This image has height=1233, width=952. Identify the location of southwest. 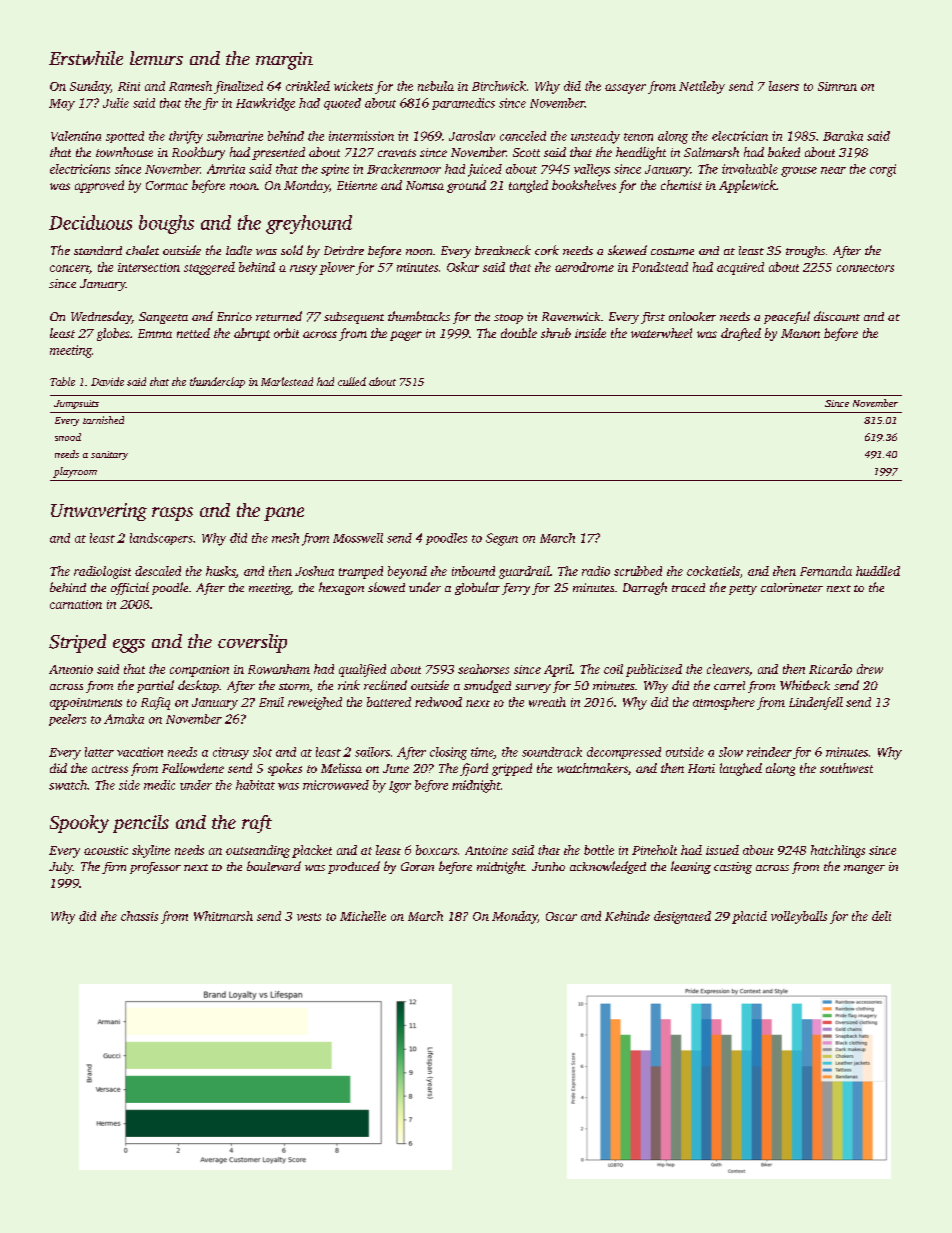
(846, 768).
